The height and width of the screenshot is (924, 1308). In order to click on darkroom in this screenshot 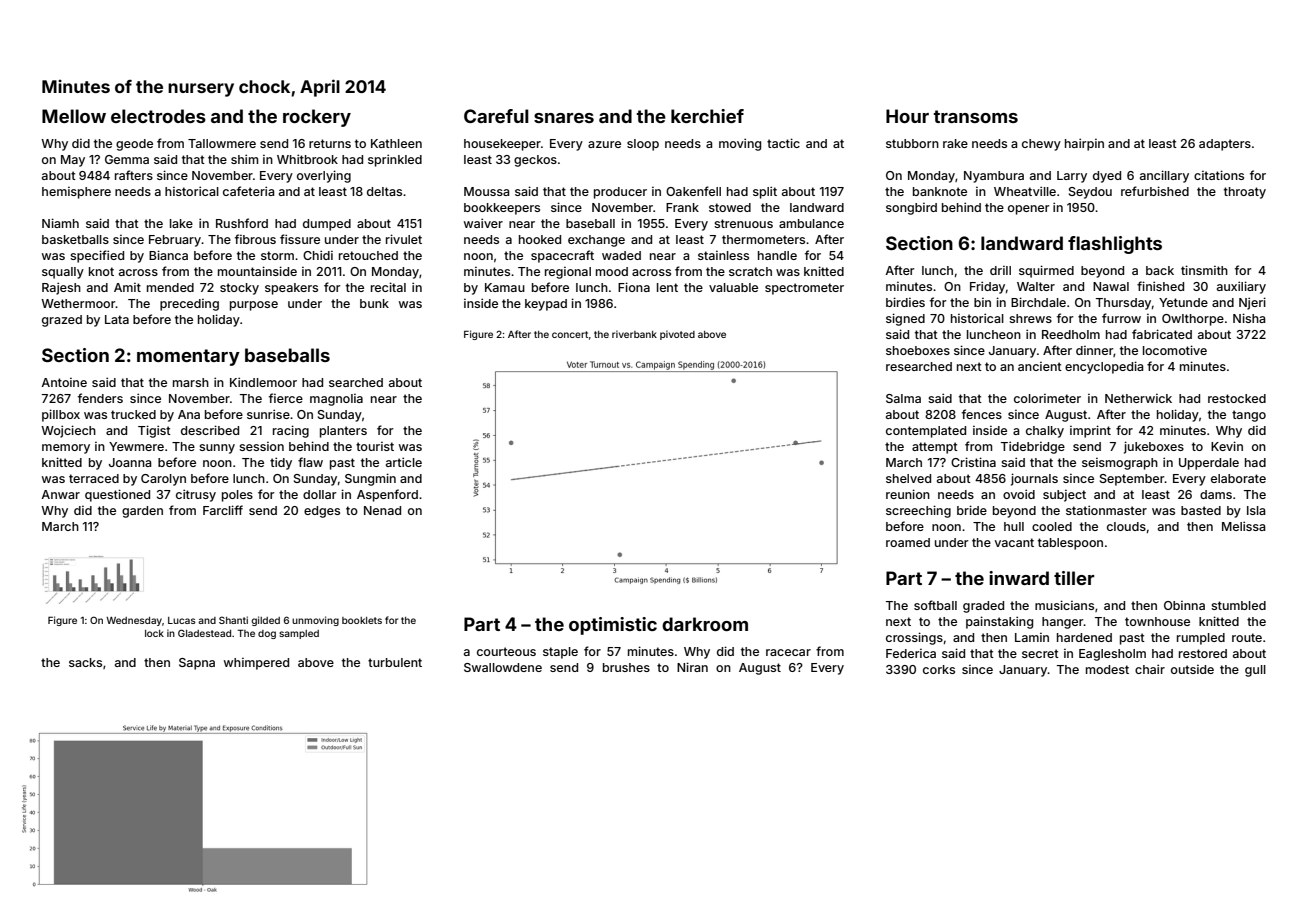, I will do `click(705, 624)`.
